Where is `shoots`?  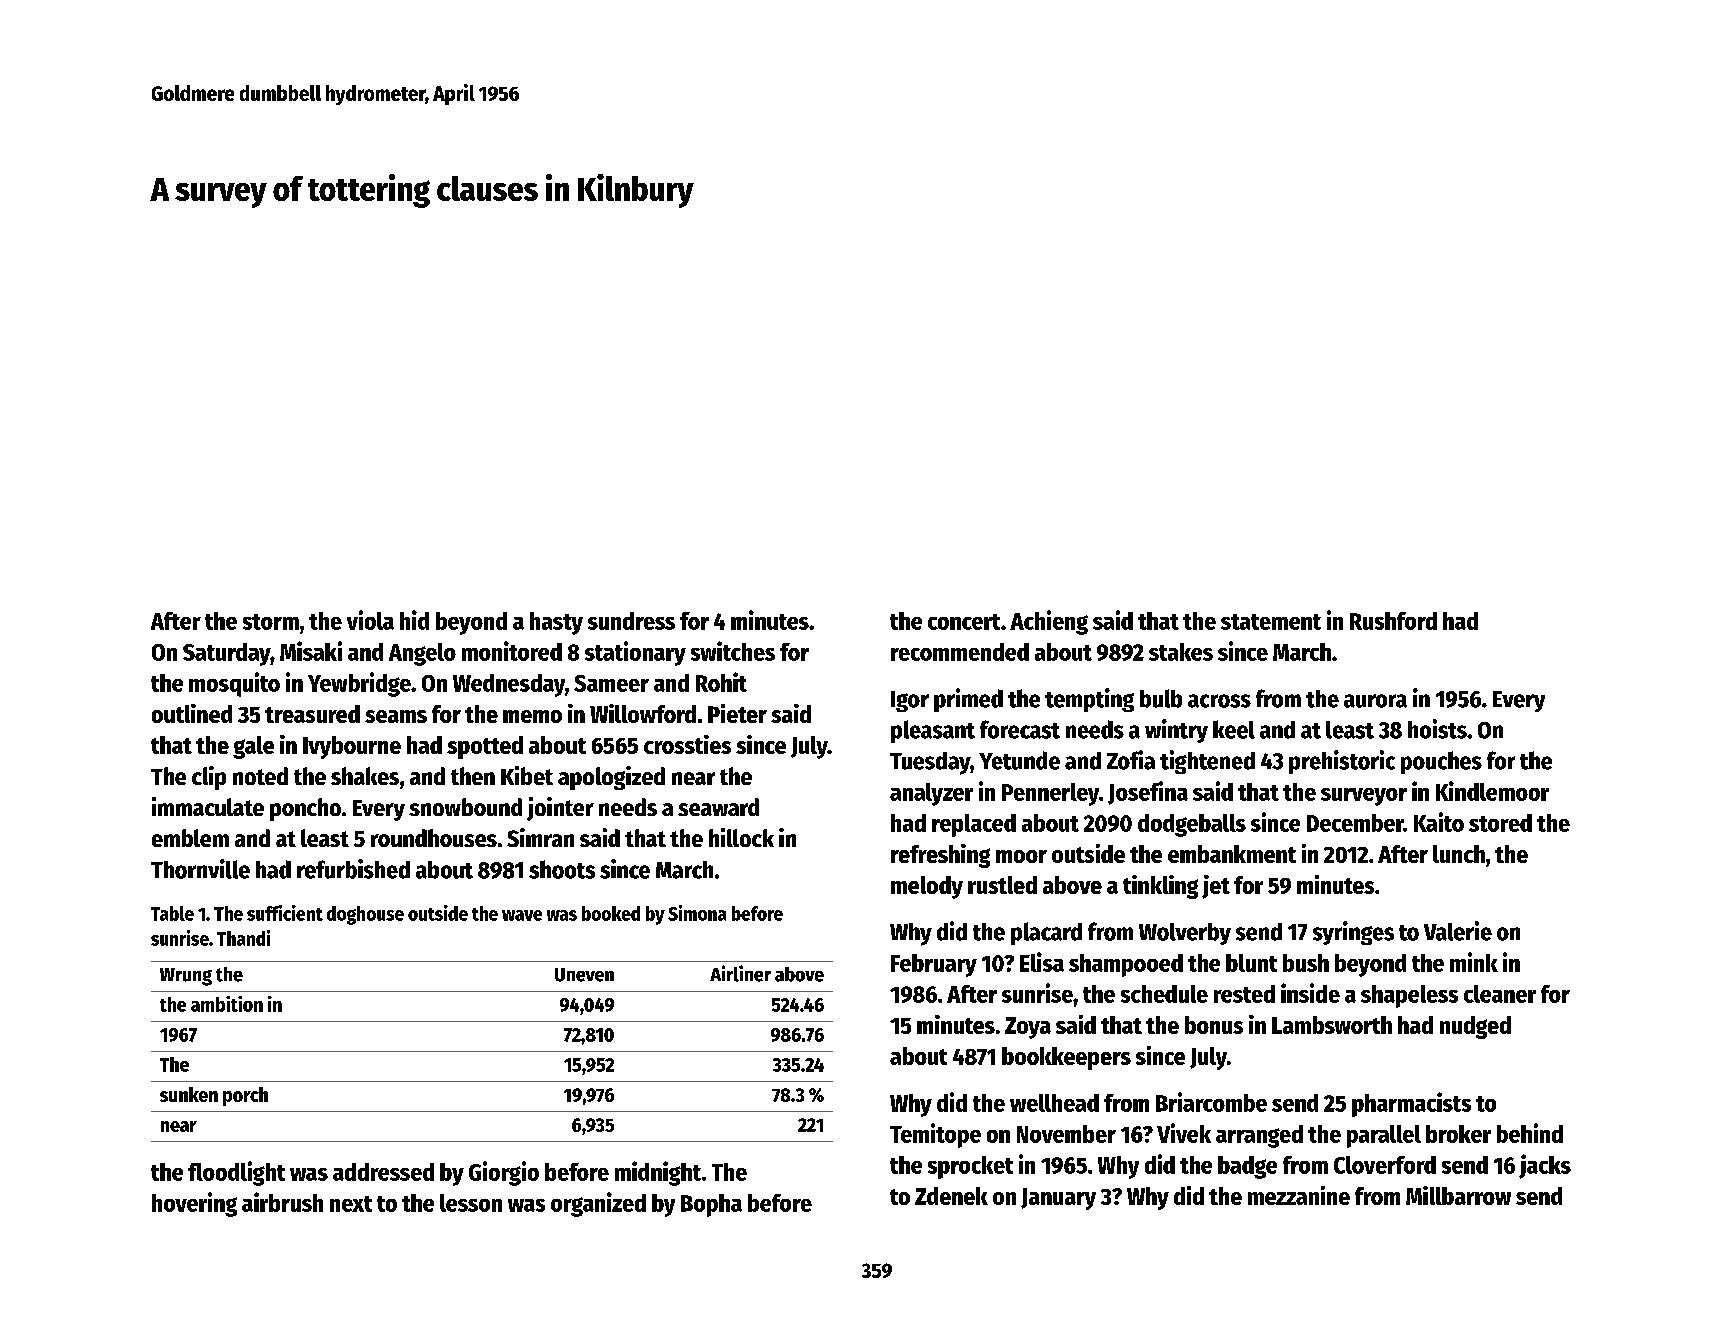
shoots is located at coordinates (562, 869).
